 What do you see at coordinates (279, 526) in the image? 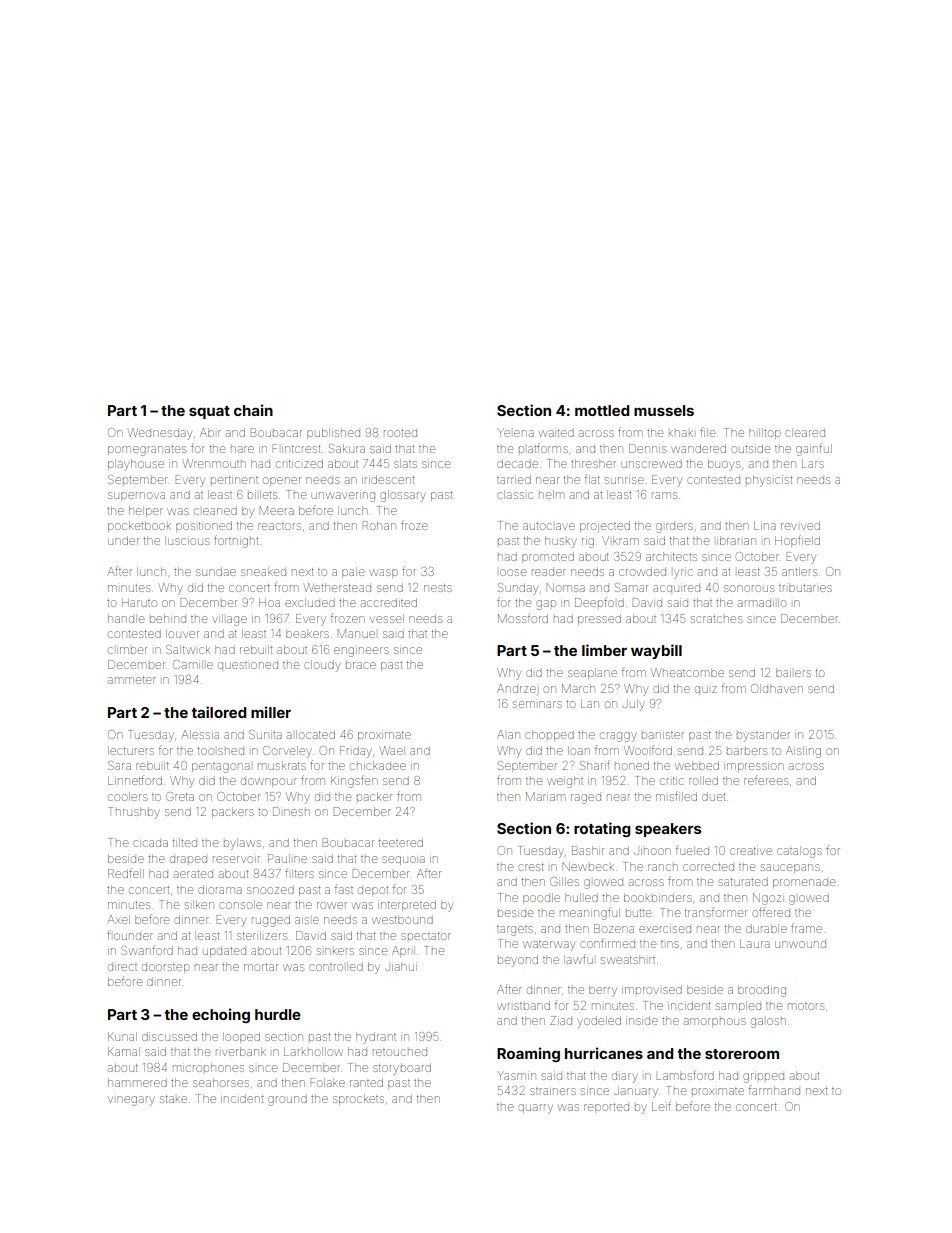
I see `reactors` at bounding box center [279, 526].
